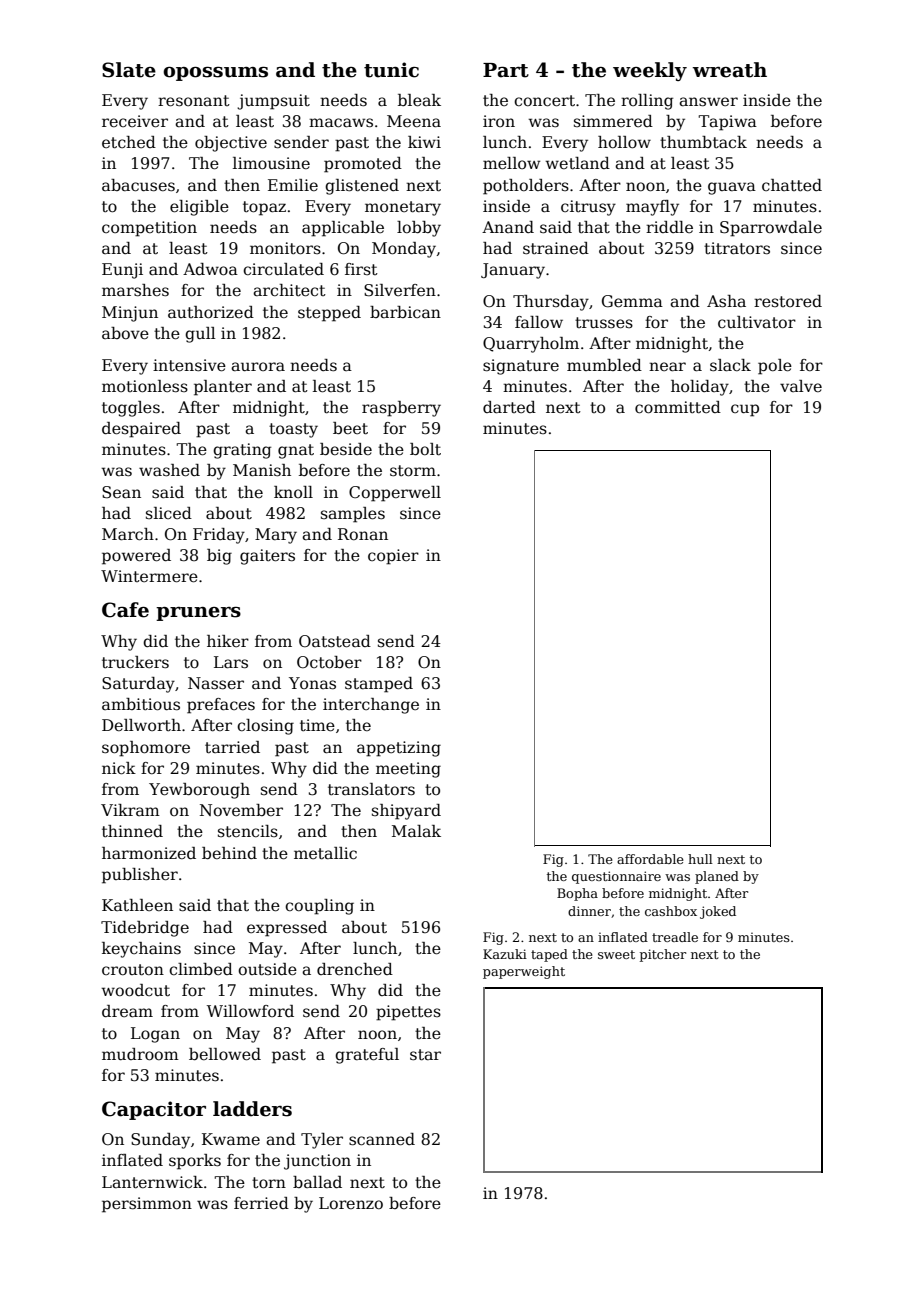  What do you see at coordinates (775, 367) in the screenshot?
I see `pole` at bounding box center [775, 367].
